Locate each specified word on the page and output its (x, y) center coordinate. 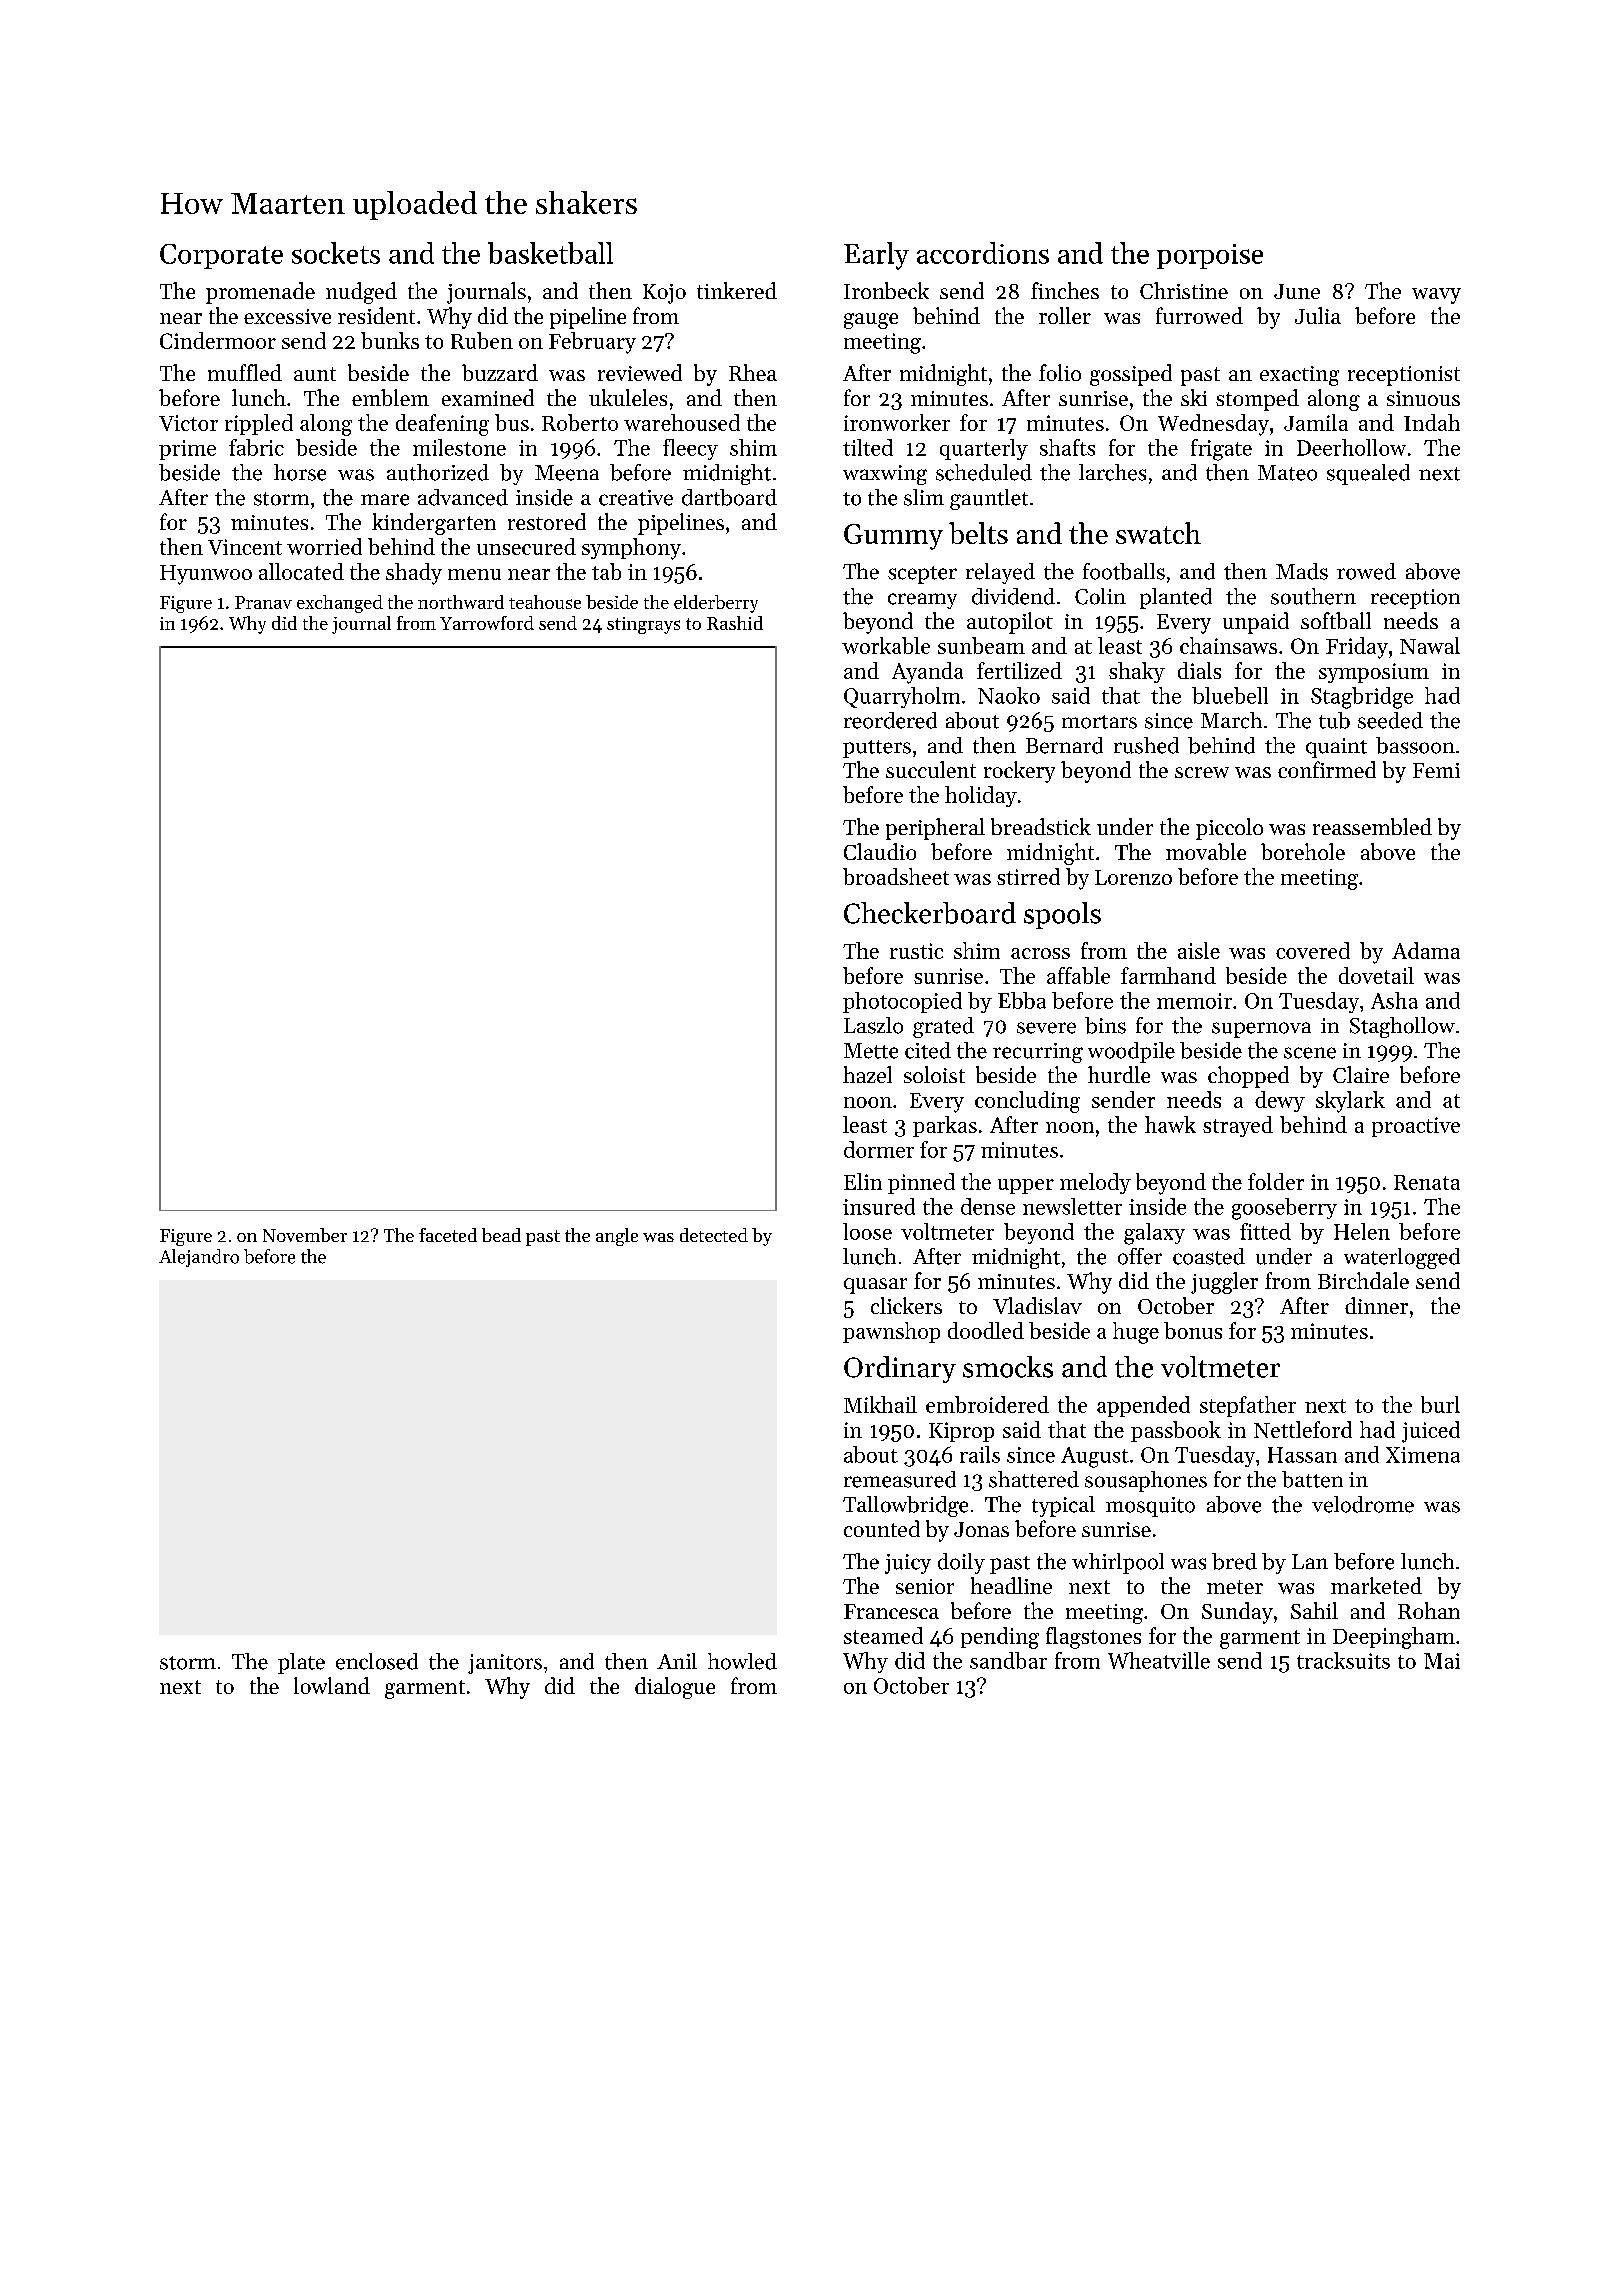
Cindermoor (218, 340)
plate (301, 1663)
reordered (890, 720)
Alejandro (199, 1258)
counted (882, 1528)
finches (1065, 290)
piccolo (1229, 829)
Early (876, 256)
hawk (1170, 1124)
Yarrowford (487, 623)
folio (1060, 372)
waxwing (885, 475)
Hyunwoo (206, 575)
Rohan (1429, 1610)
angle (617, 1237)
